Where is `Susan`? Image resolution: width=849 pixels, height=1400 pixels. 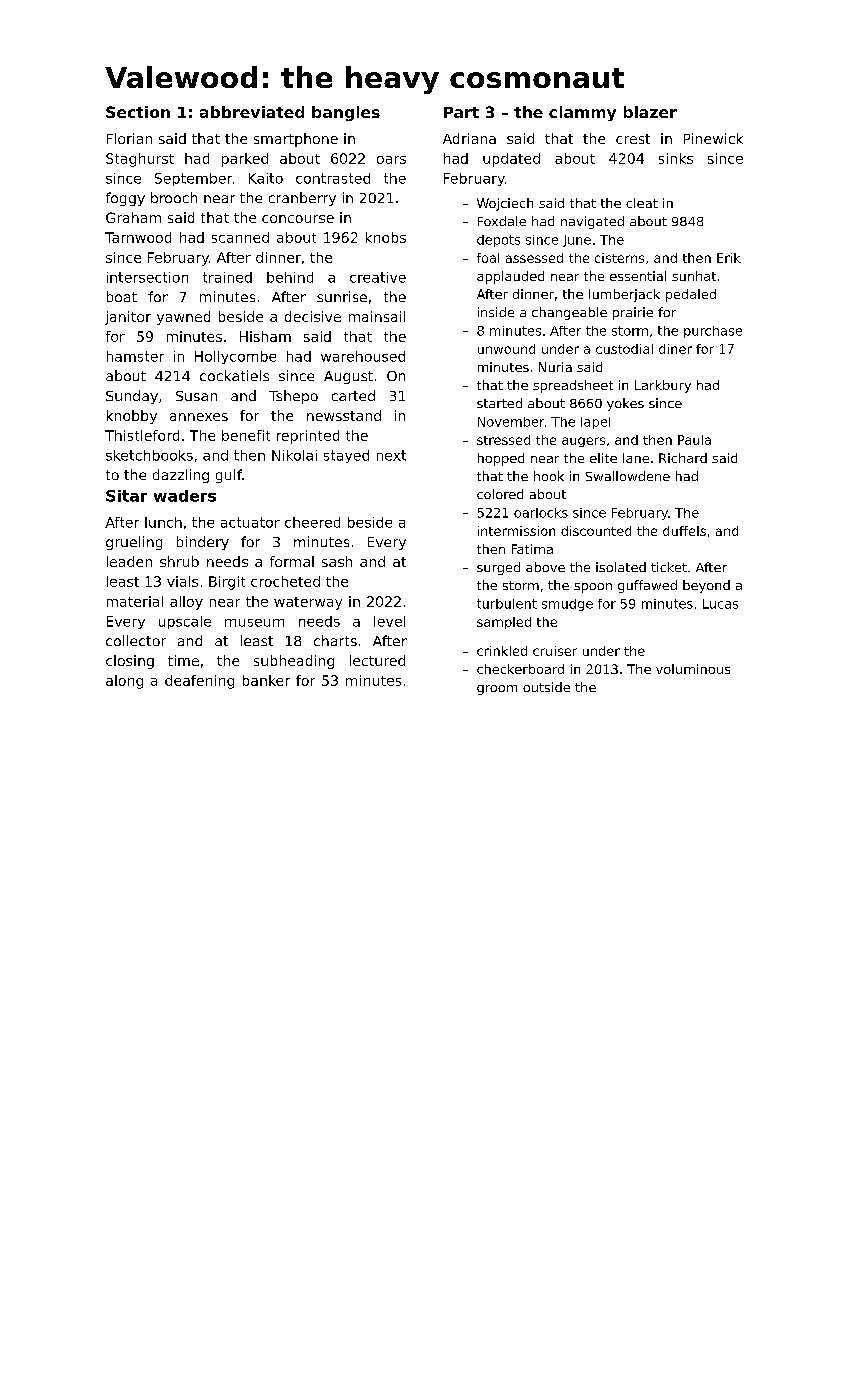 Susan is located at coordinates (196, 396).
